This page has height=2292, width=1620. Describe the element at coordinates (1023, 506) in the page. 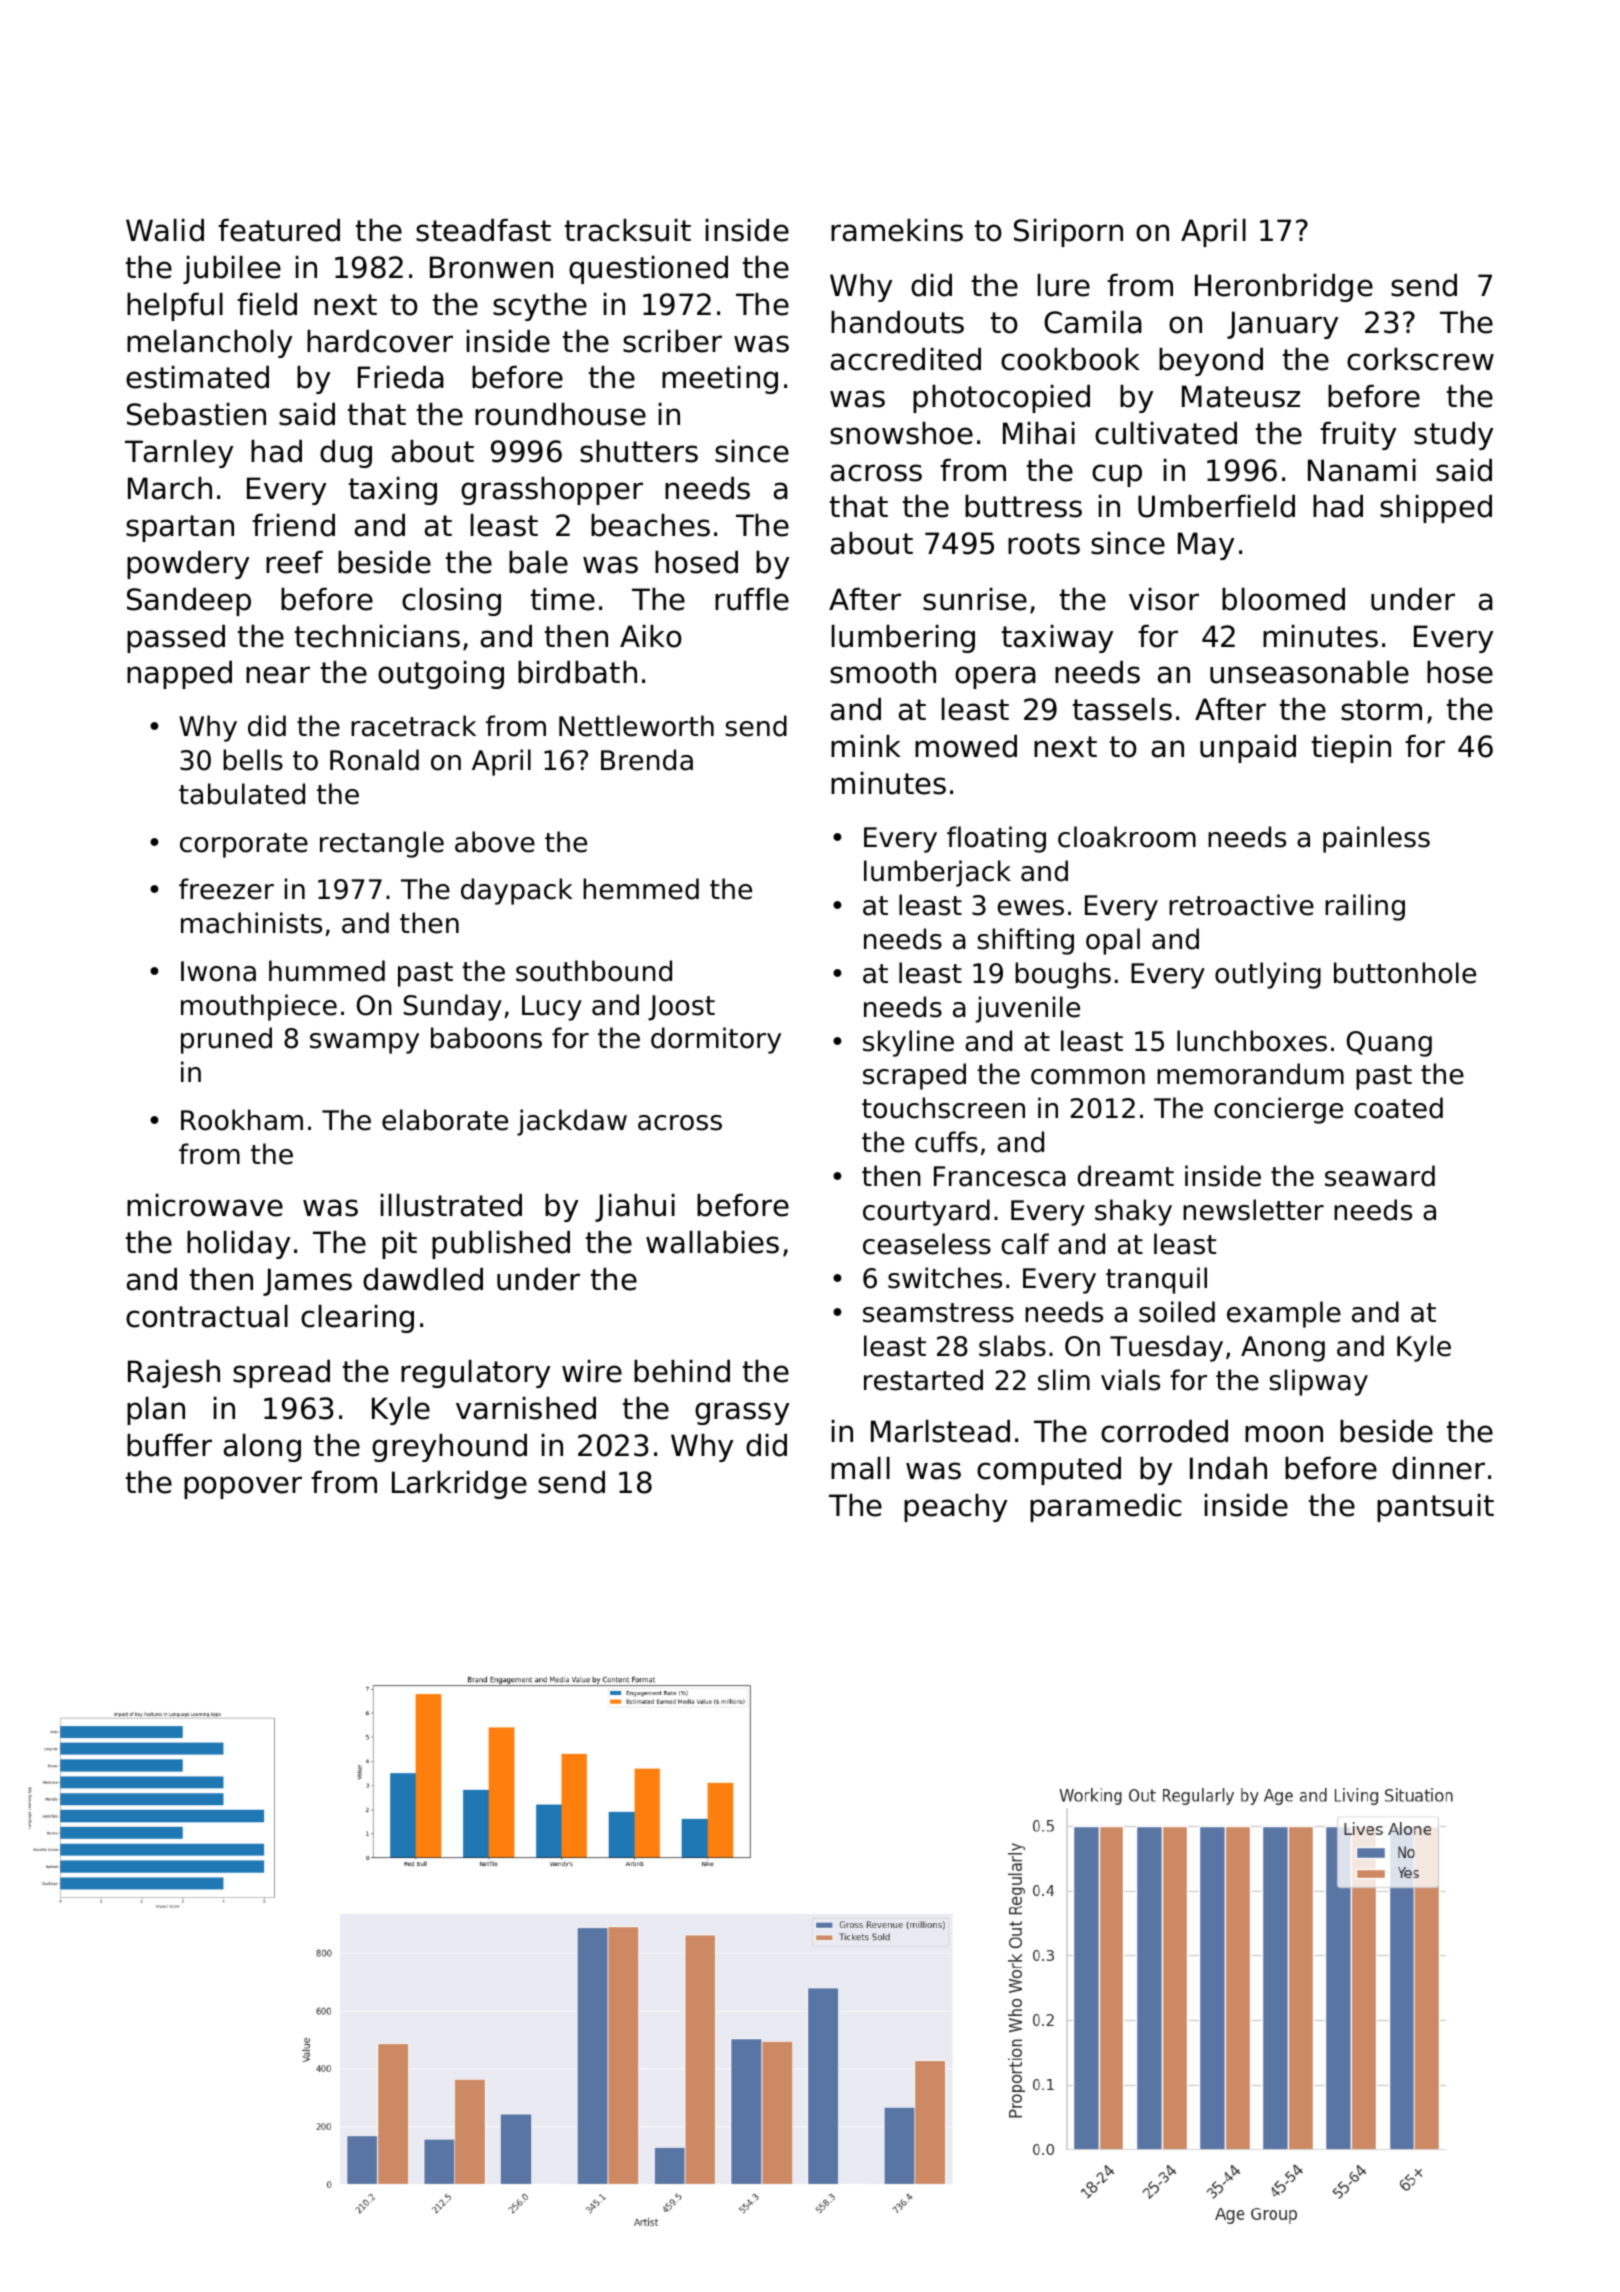

I see `buttress` at that location.
